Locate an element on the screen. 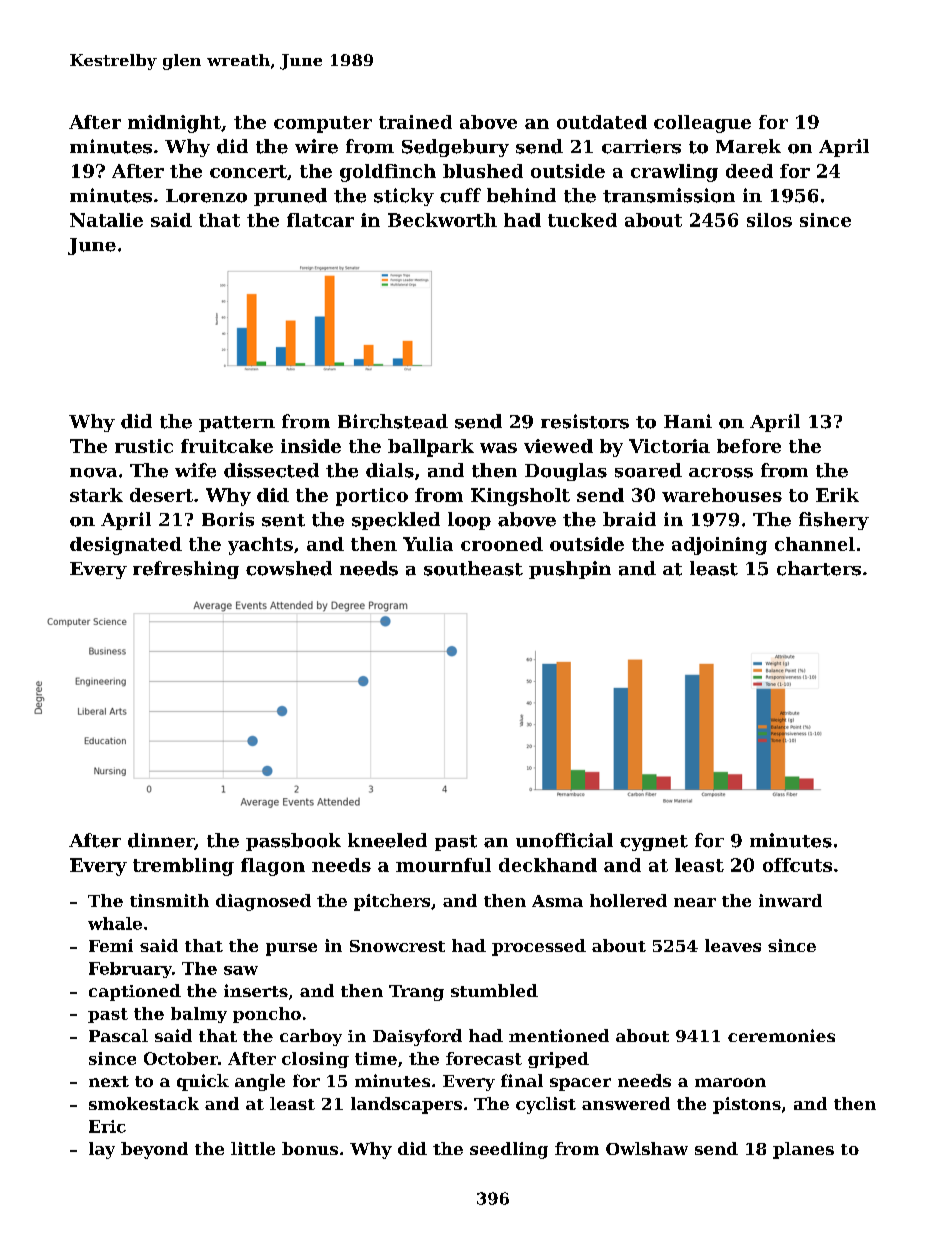 The image size is (952, 1233). Marek is located at coordinates (748, 146).
